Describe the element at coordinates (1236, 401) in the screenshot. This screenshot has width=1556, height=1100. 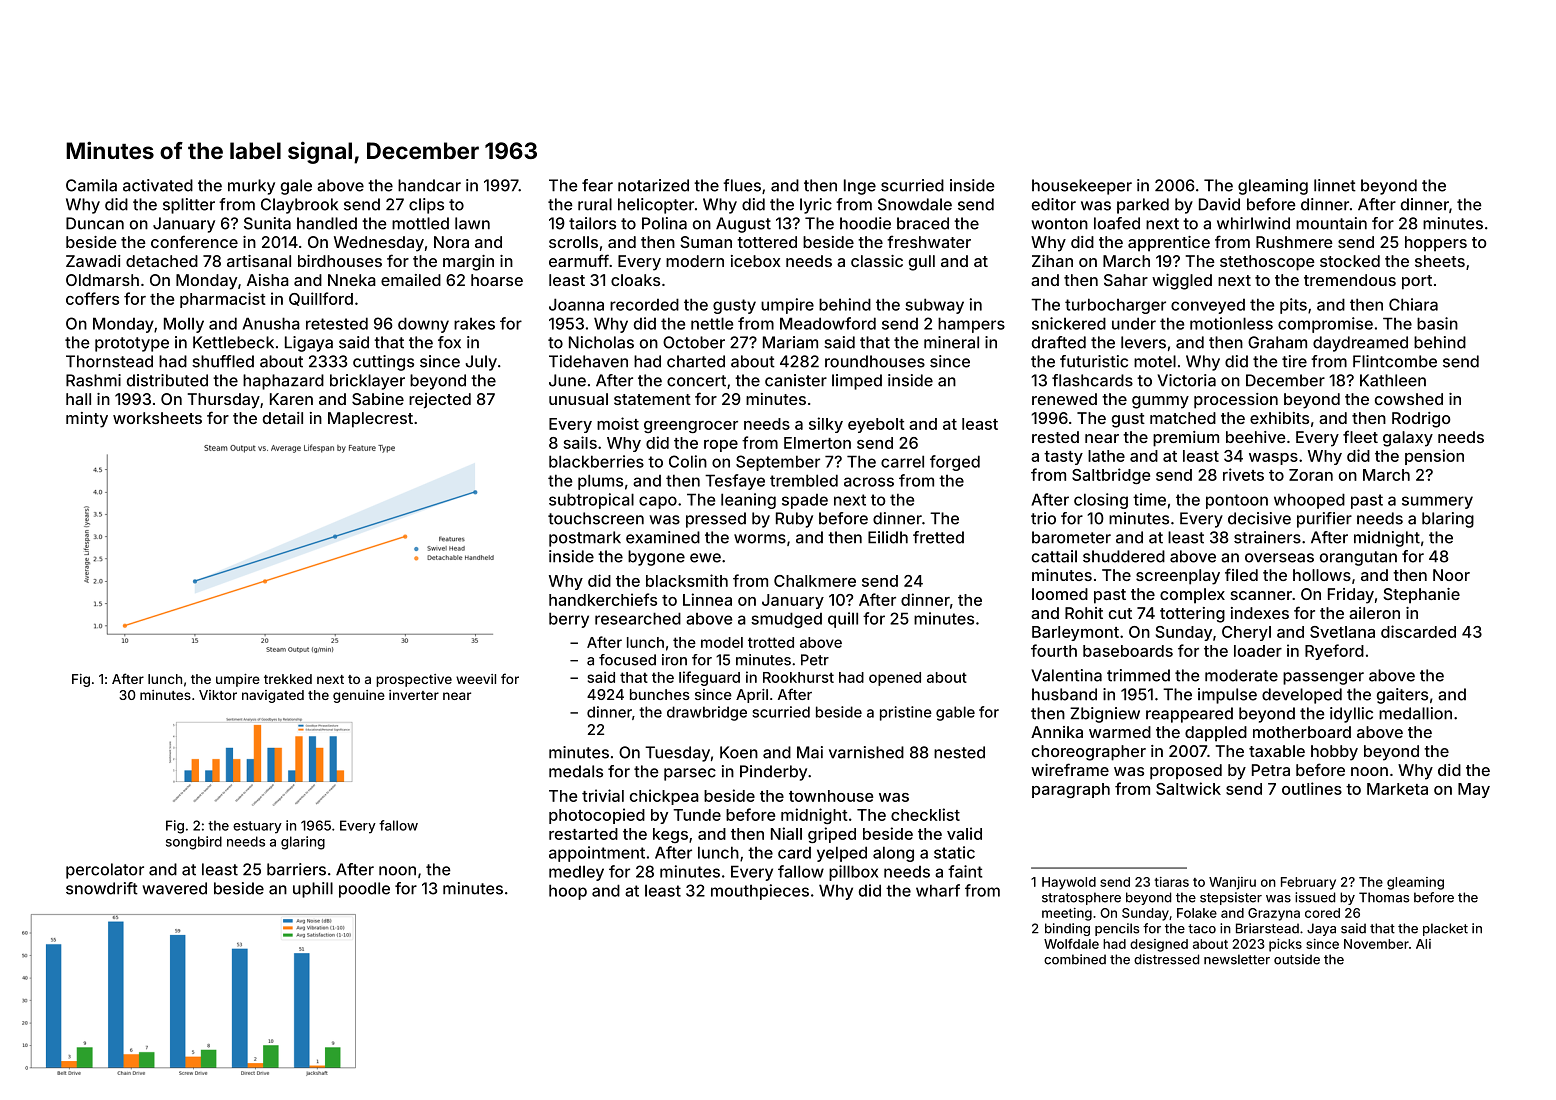
I see `procession` at that location.
